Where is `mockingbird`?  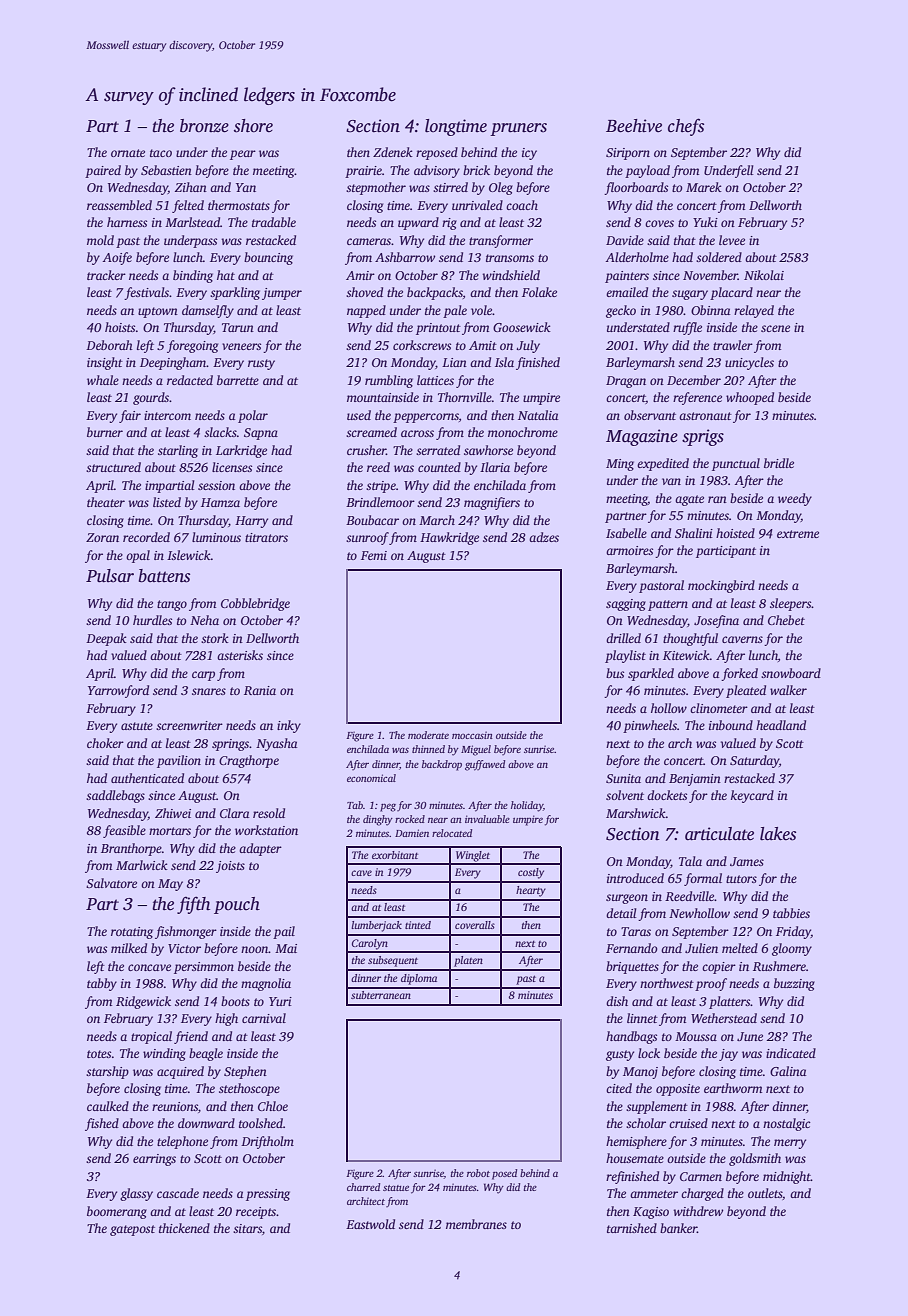
mockingbird is located at coordinates (721, 586).
